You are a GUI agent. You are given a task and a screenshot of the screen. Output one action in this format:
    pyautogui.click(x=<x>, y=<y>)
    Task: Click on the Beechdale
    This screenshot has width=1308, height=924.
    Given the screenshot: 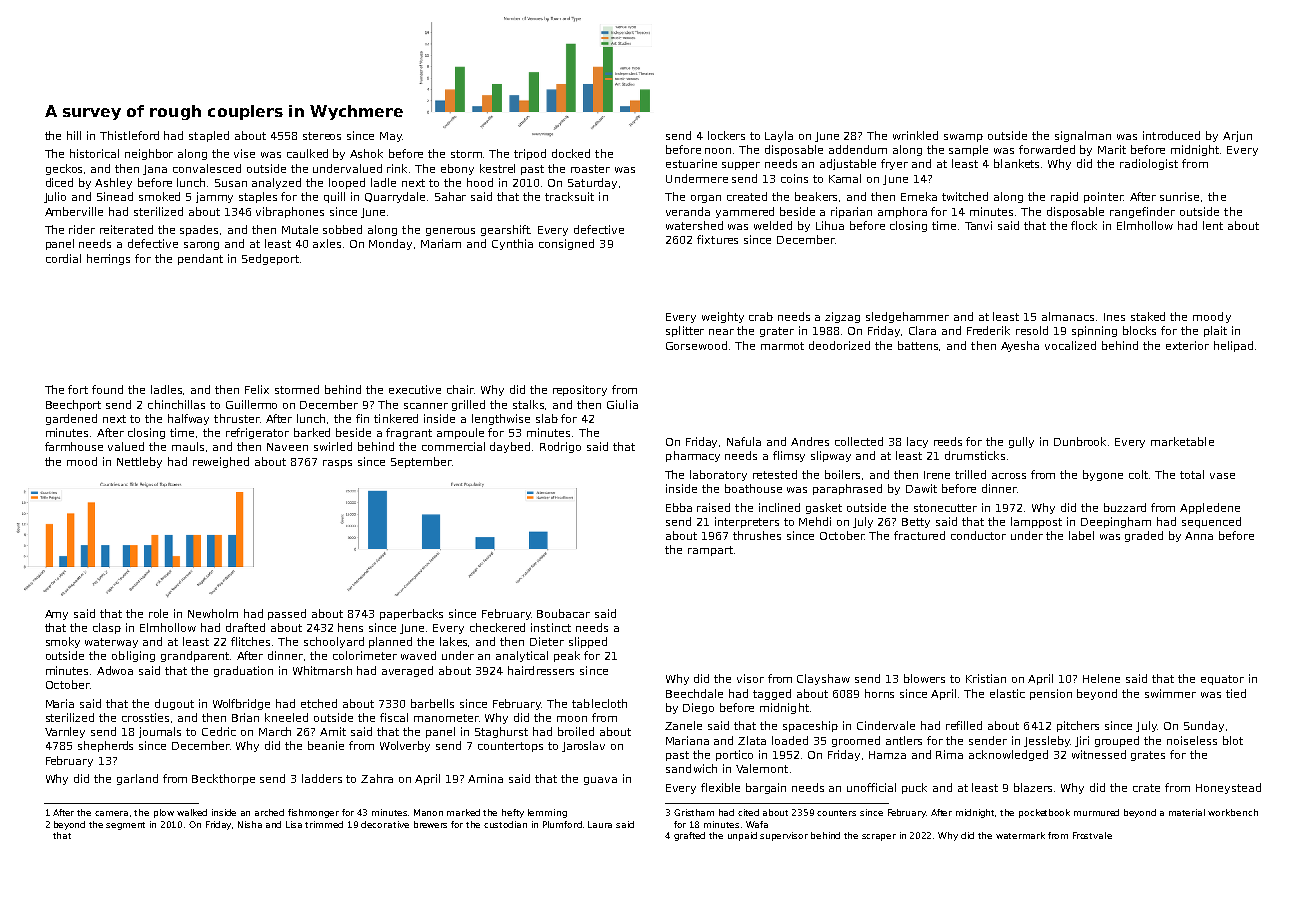 What is the action you would take?
    pyautogui.click(x=694, y=693)
